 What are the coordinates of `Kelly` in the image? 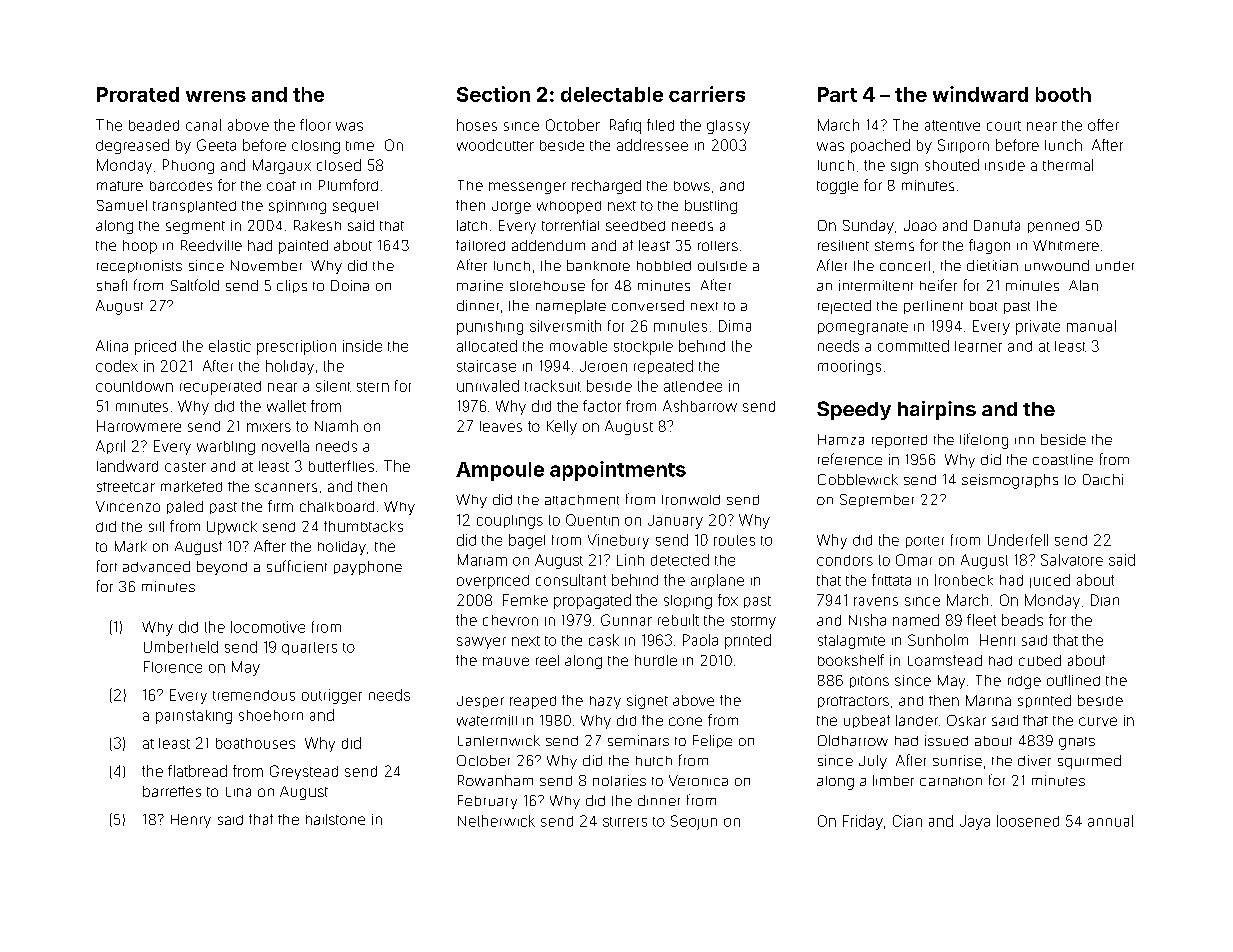 It's located at (562, 427).
